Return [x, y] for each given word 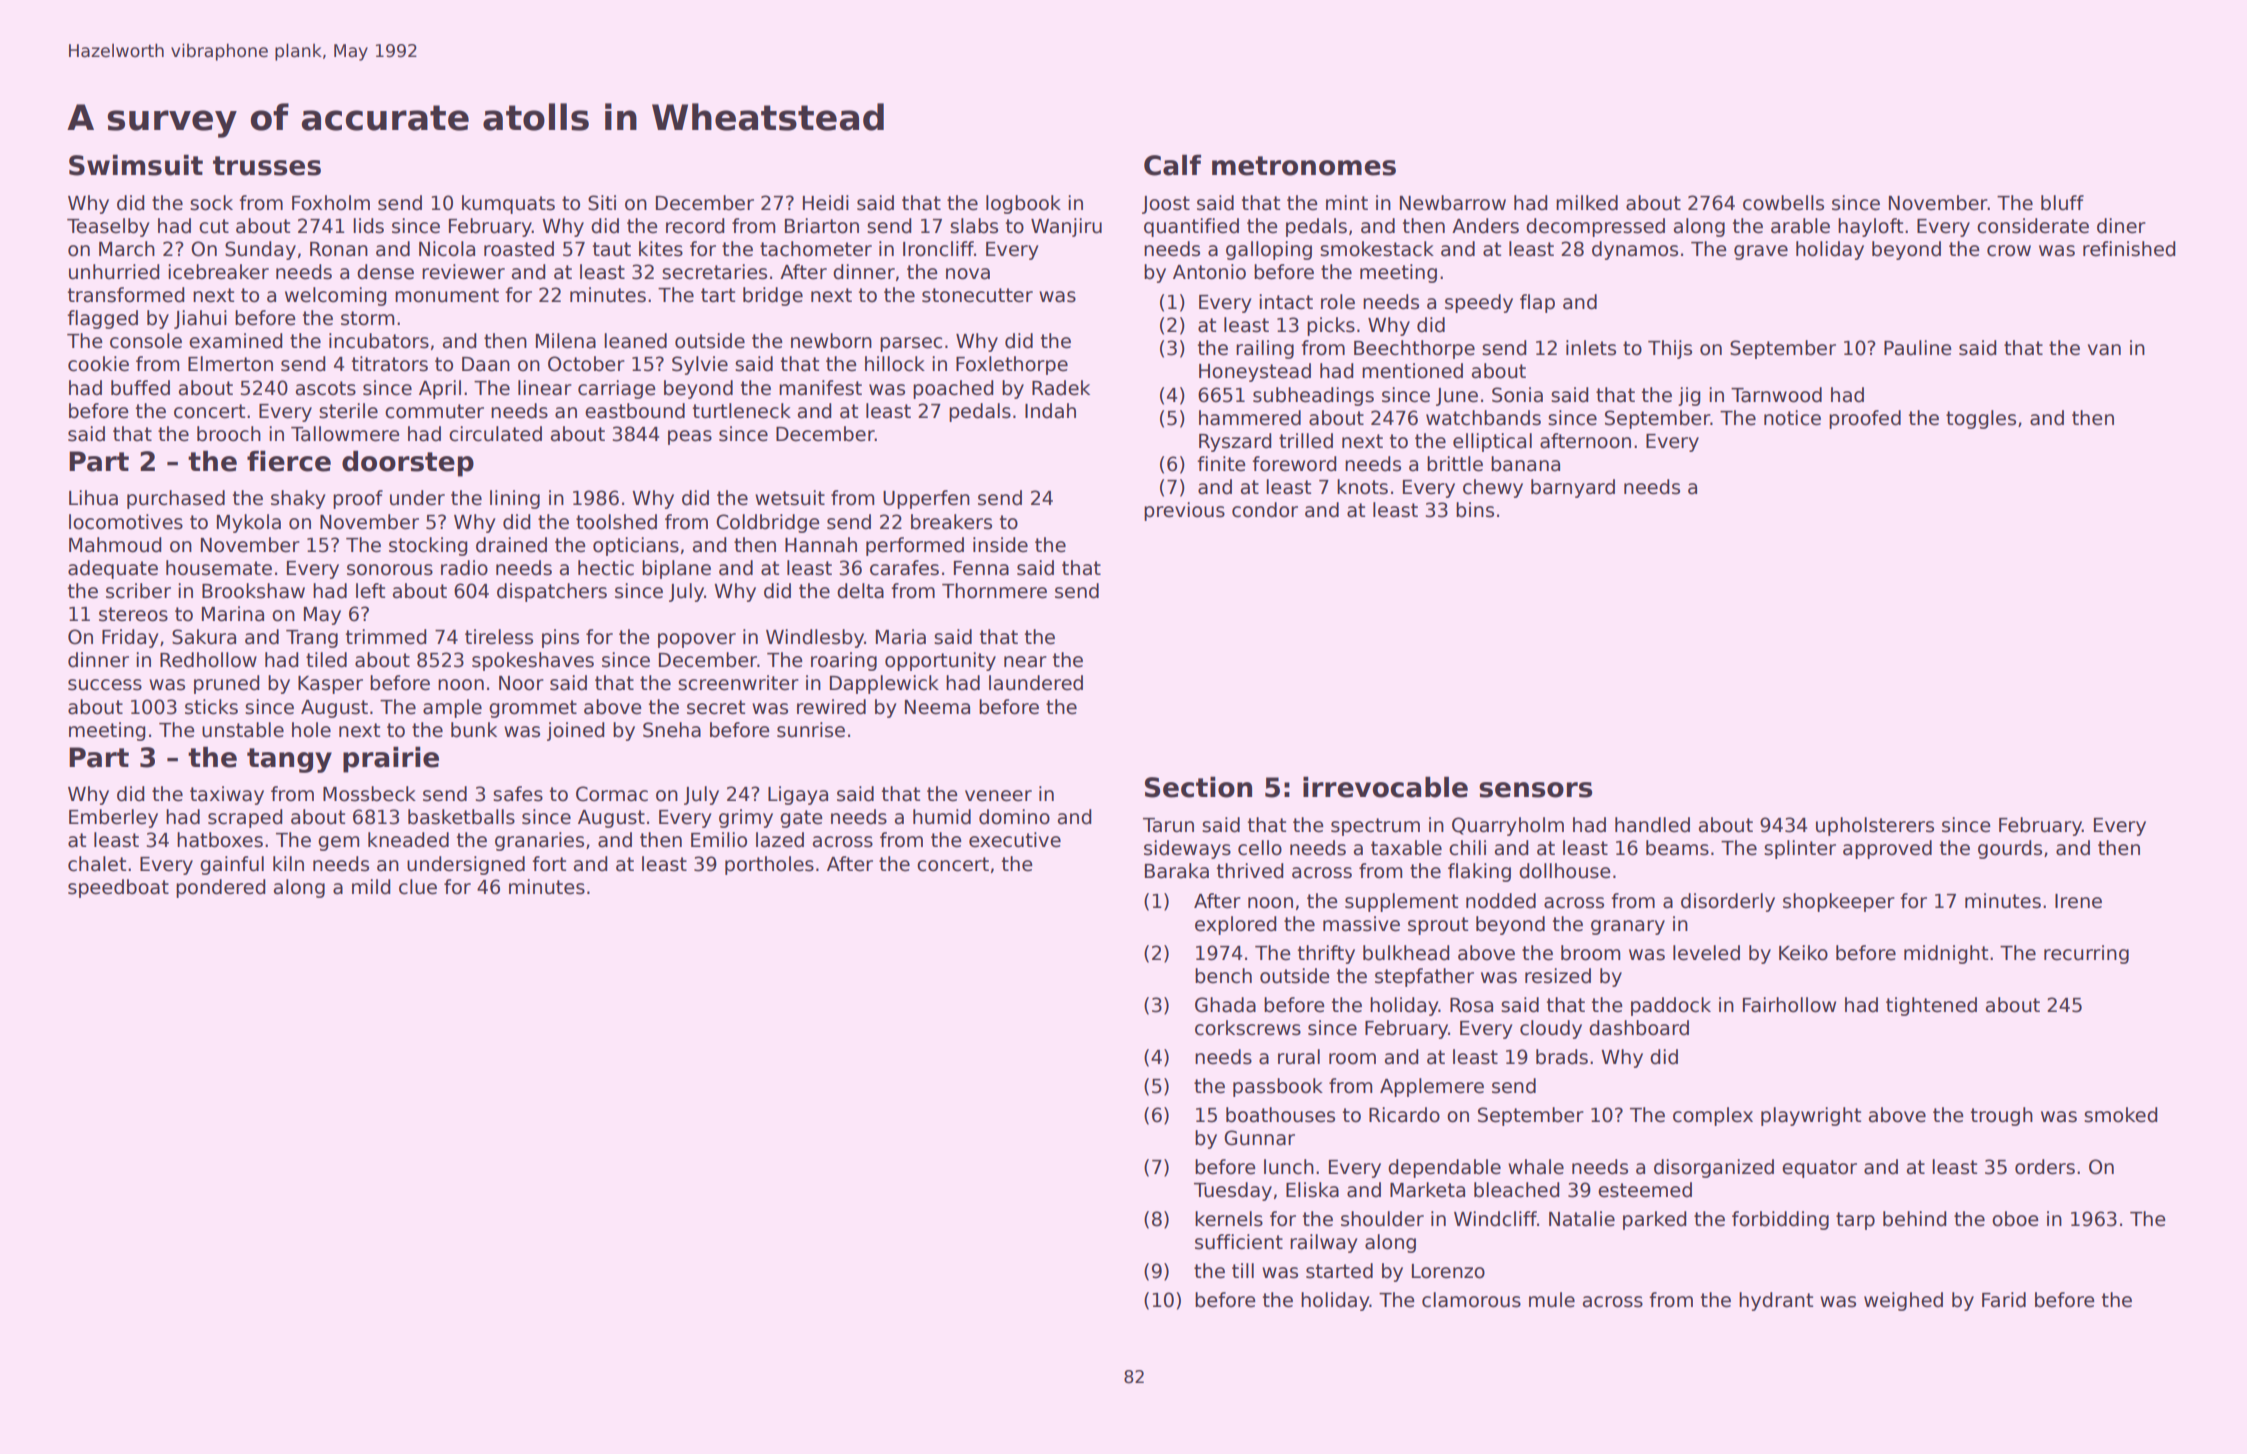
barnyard [1573, 488]
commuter [434, 411]
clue [418, 887]
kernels [1229, 1219]
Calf [1172, 165]
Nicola [447, 249]
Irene [2078, 901]
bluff [2062, 203]
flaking [1479, 872]
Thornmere [994, 591]
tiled [326, 660]
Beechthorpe [1414, 349]
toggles [1981, 419]
